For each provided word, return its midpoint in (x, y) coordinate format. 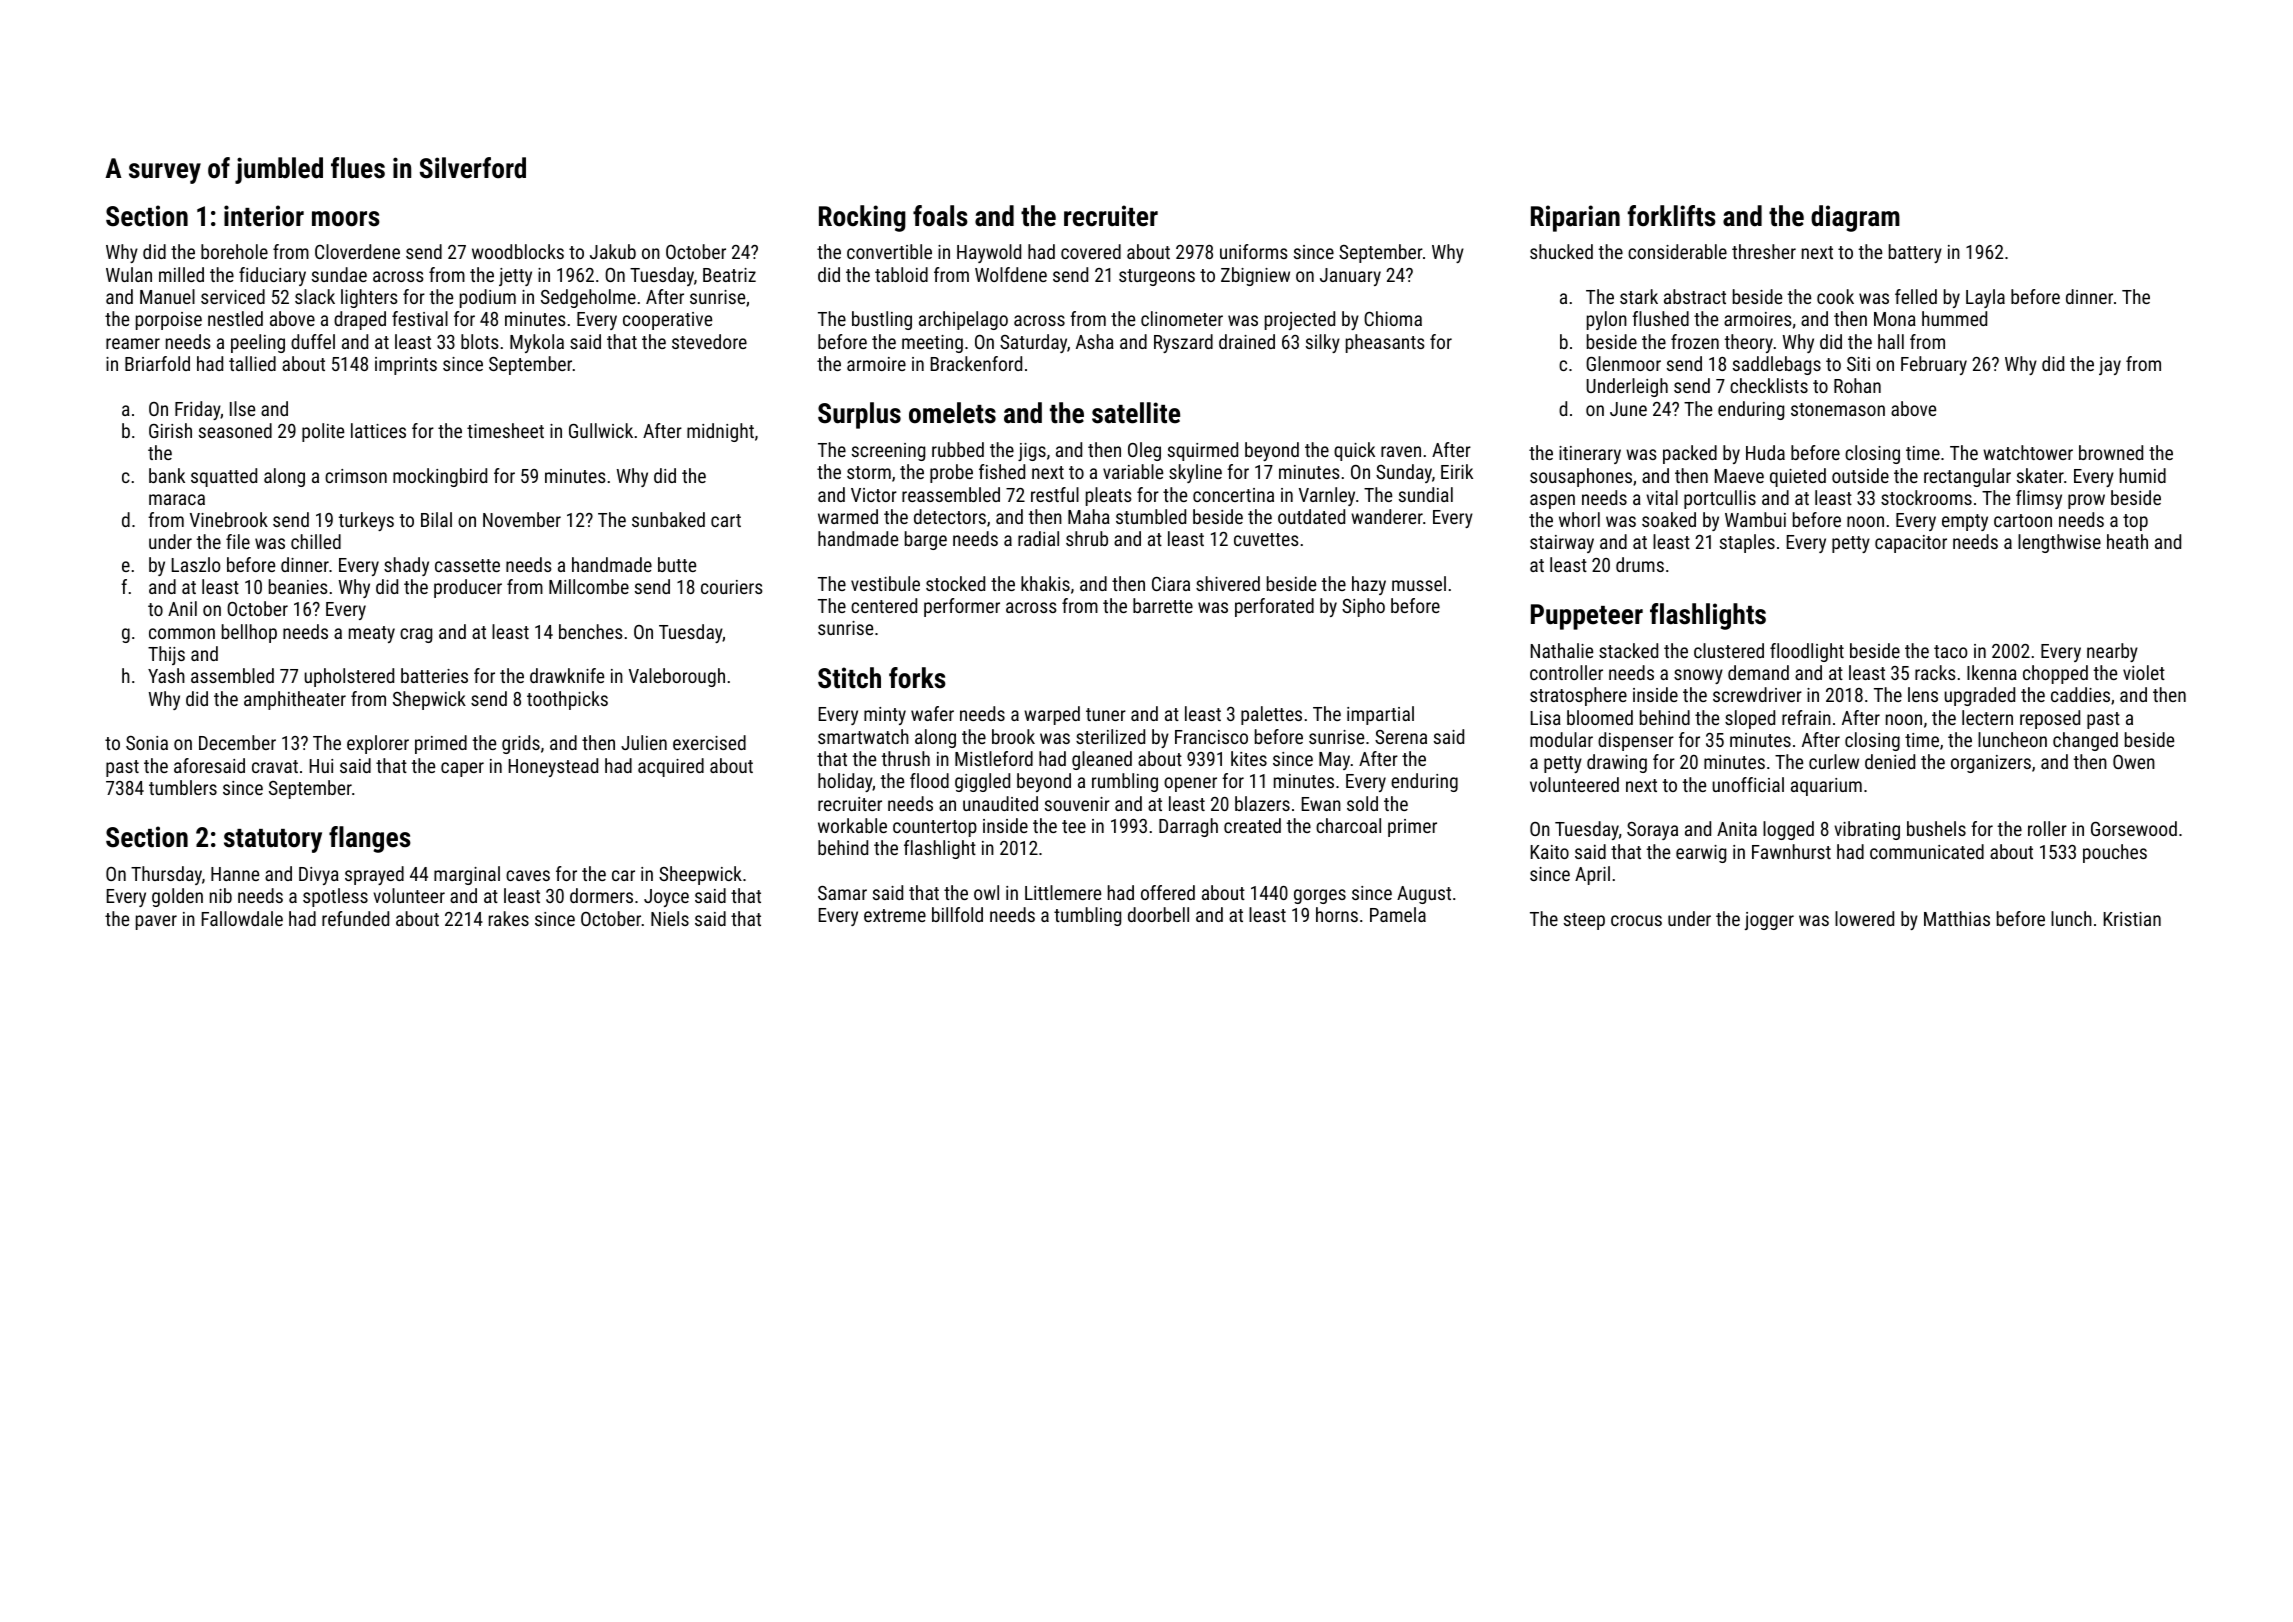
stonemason (1838, 409)
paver (156, 922)
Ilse (242, 408)
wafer (932, 713)
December (237, 742)
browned (2111, 452)
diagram (1855, 218)
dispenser (1636, 741)
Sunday (1404, 473)
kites (1249, 758)
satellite (1136, 413)
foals (940, 216)
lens (1923, 694)
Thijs (166, 655)
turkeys (366, 521)
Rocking (862, 218)
